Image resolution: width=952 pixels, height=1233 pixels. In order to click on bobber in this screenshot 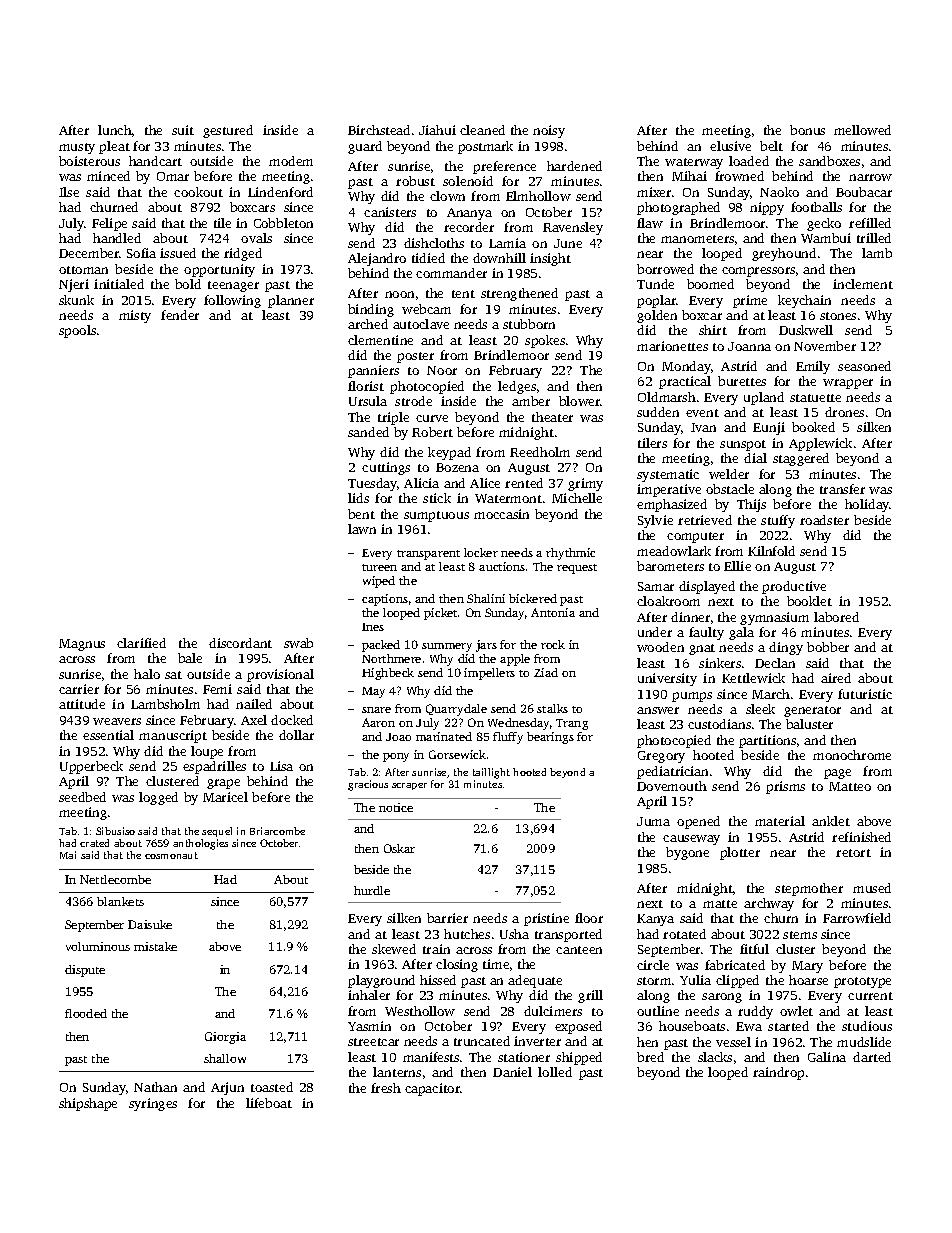, I will do `click(828, 647)`.
